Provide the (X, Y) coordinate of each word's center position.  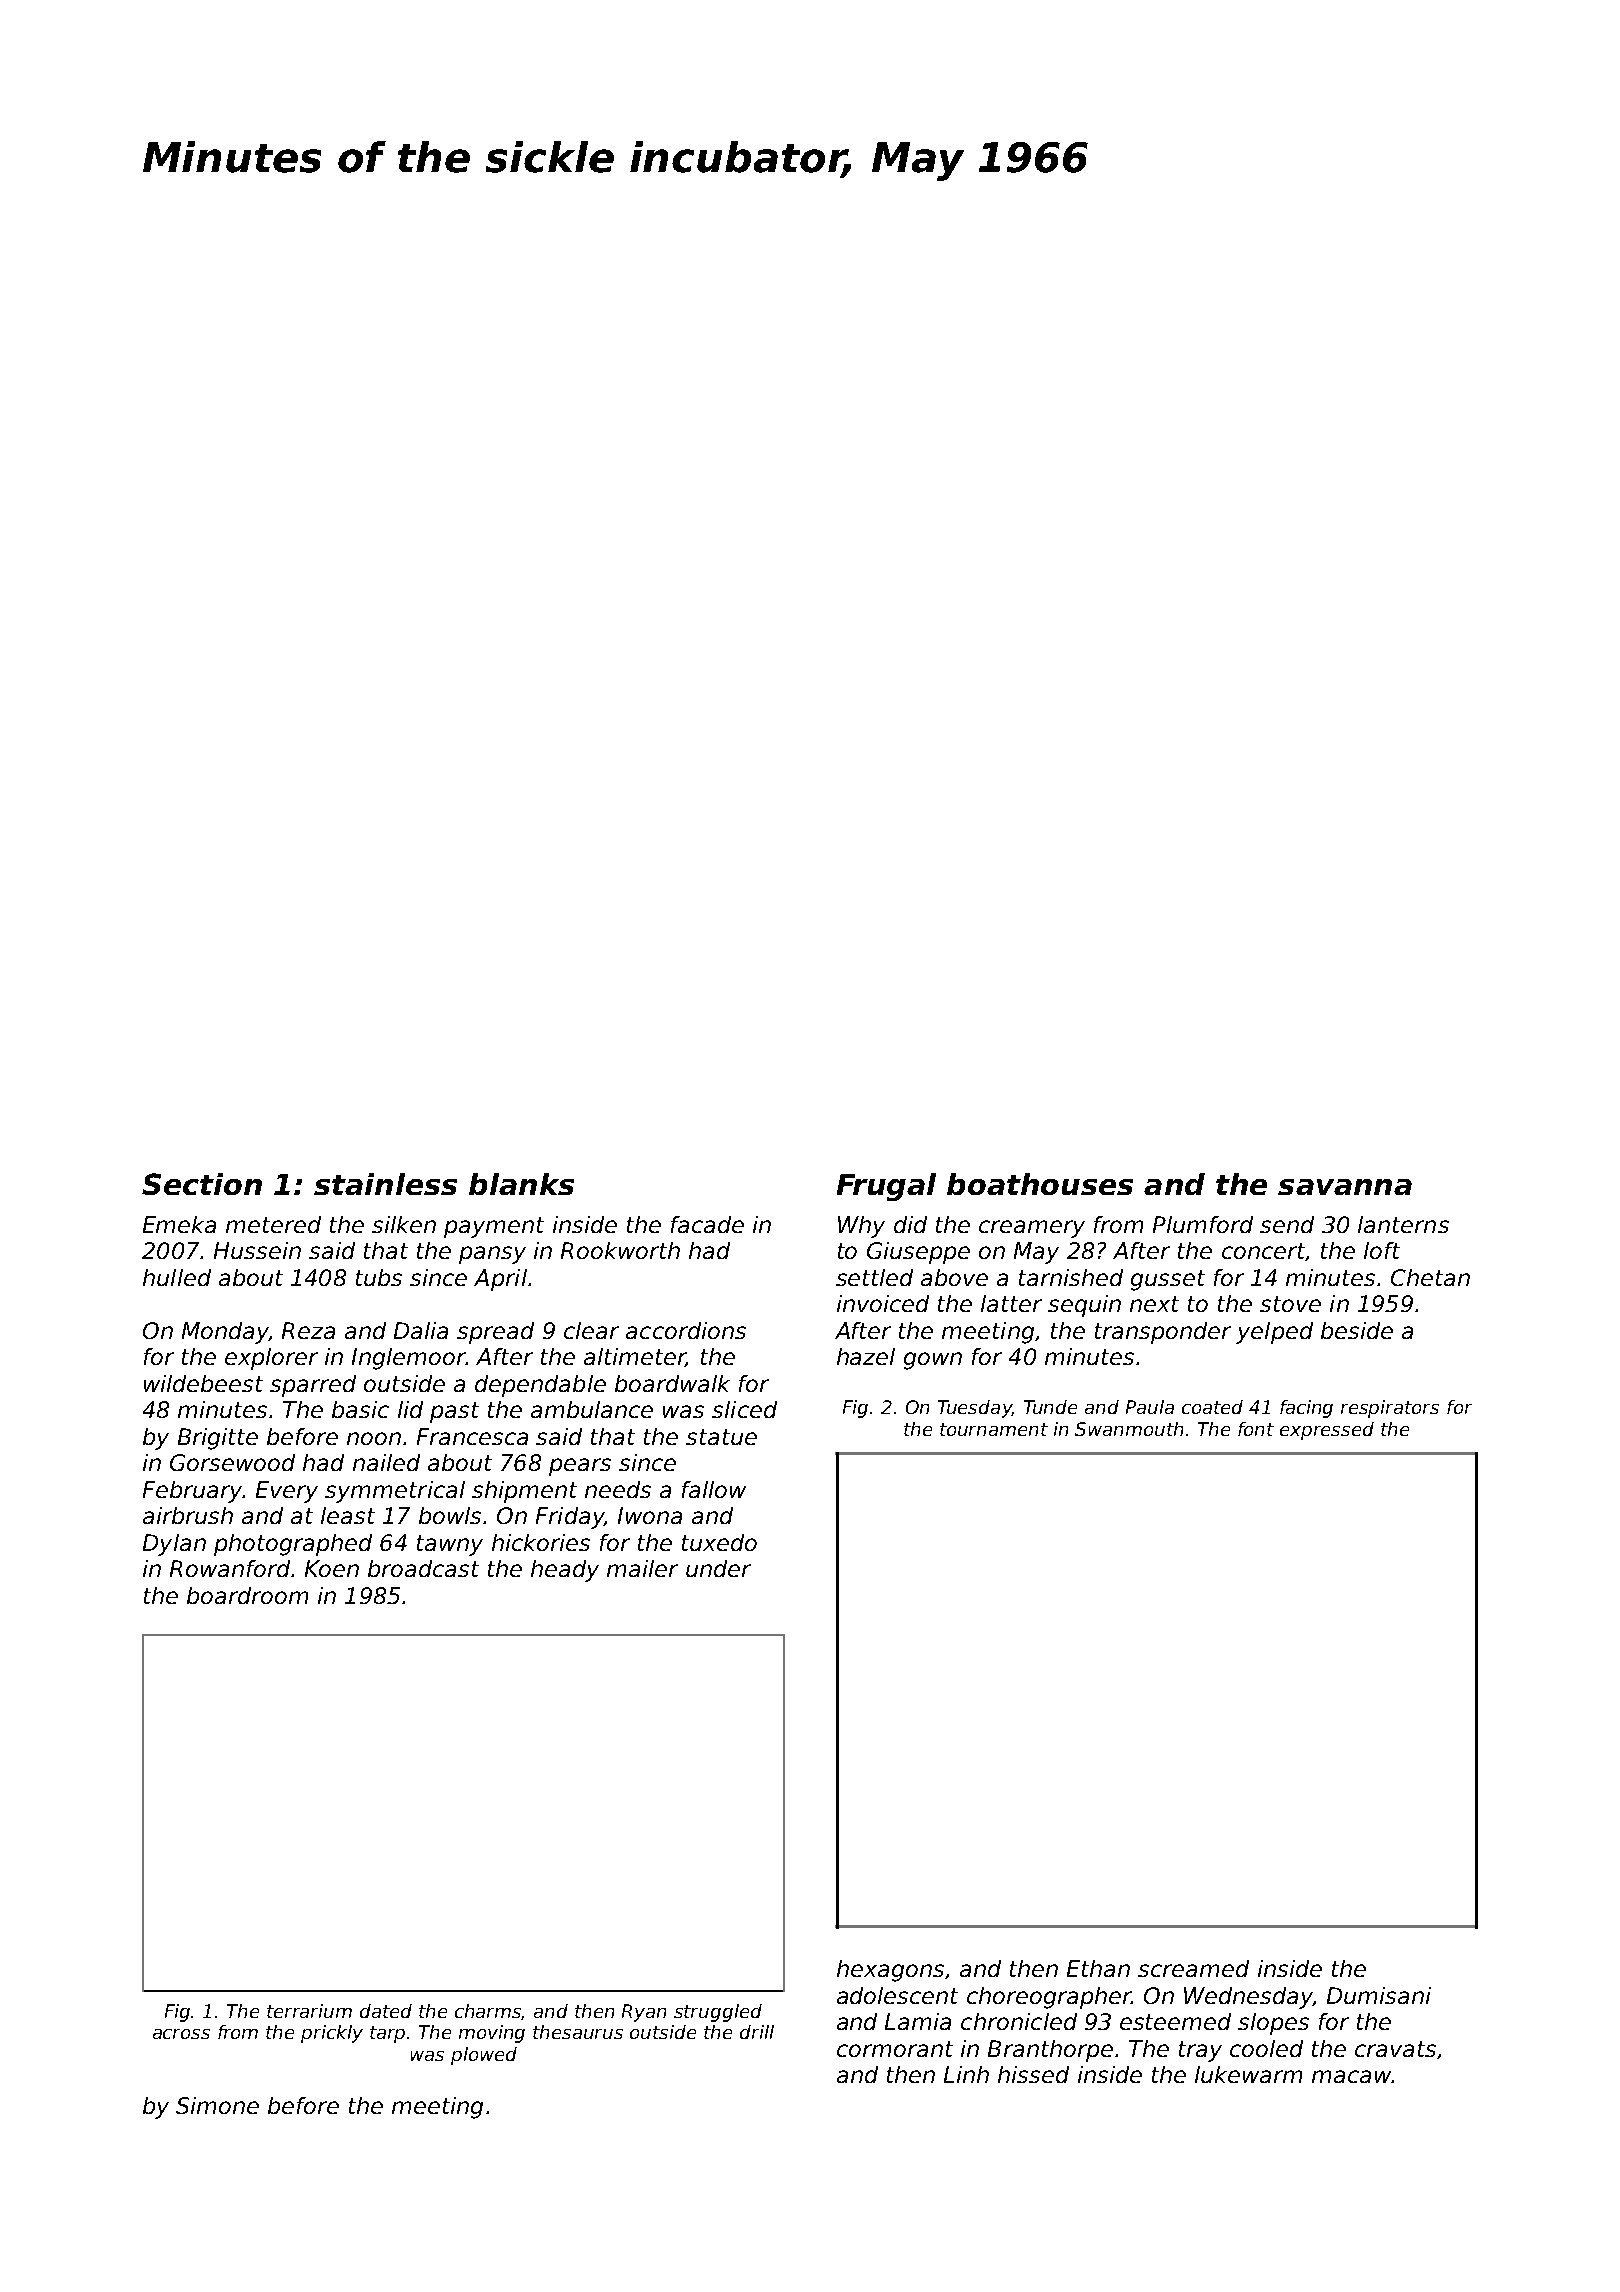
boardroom (247, 1595)
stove (1290, 1304)
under (718, 1568)
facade (707, 1224)
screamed (1193, 1968)
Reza (308, 1330)
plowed (484, 2056)
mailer (642, 1568)
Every (287, 1492)
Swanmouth (1129, 1429)
